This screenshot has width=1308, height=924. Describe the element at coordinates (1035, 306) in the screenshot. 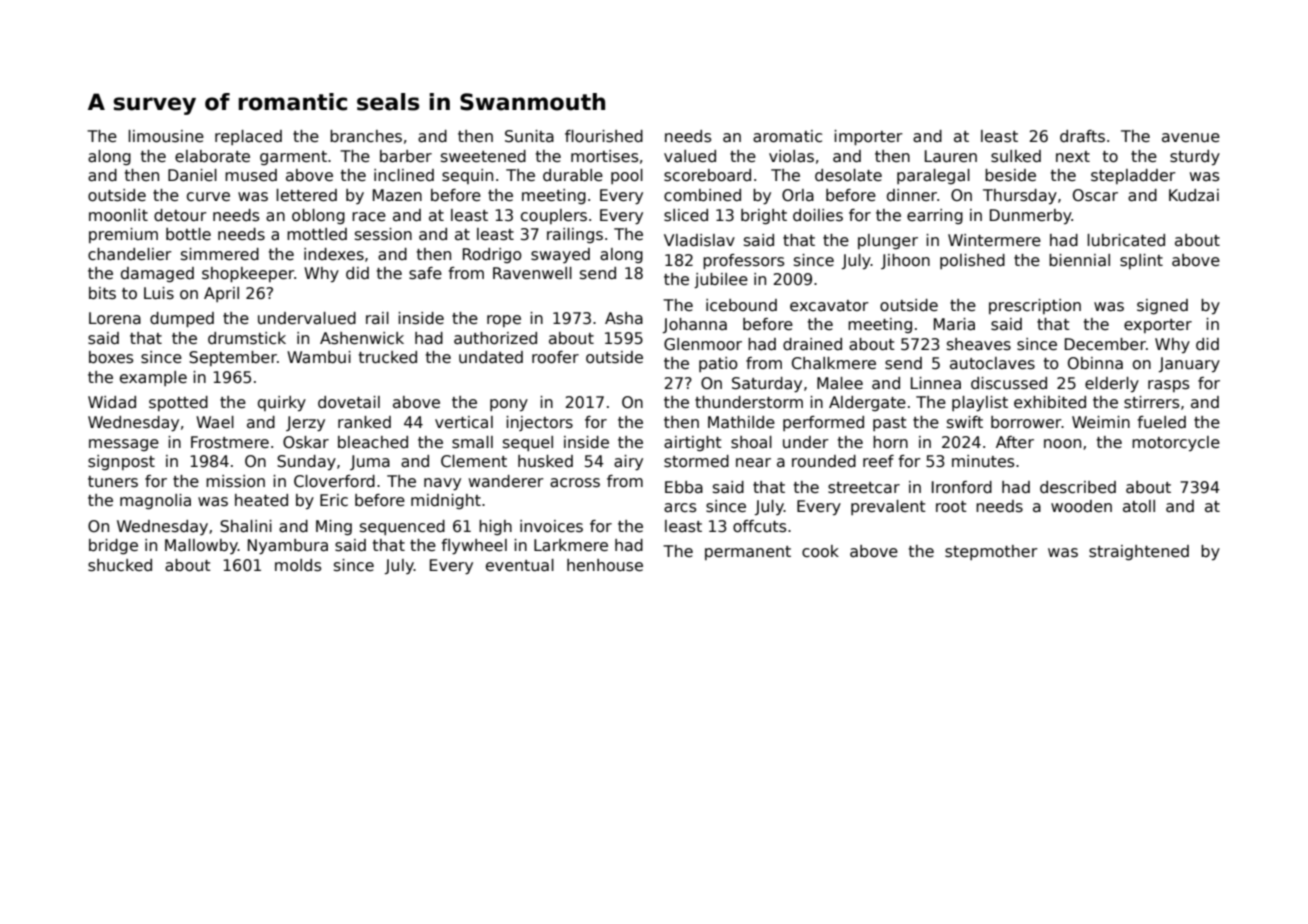

I see `prescription` at that location.
